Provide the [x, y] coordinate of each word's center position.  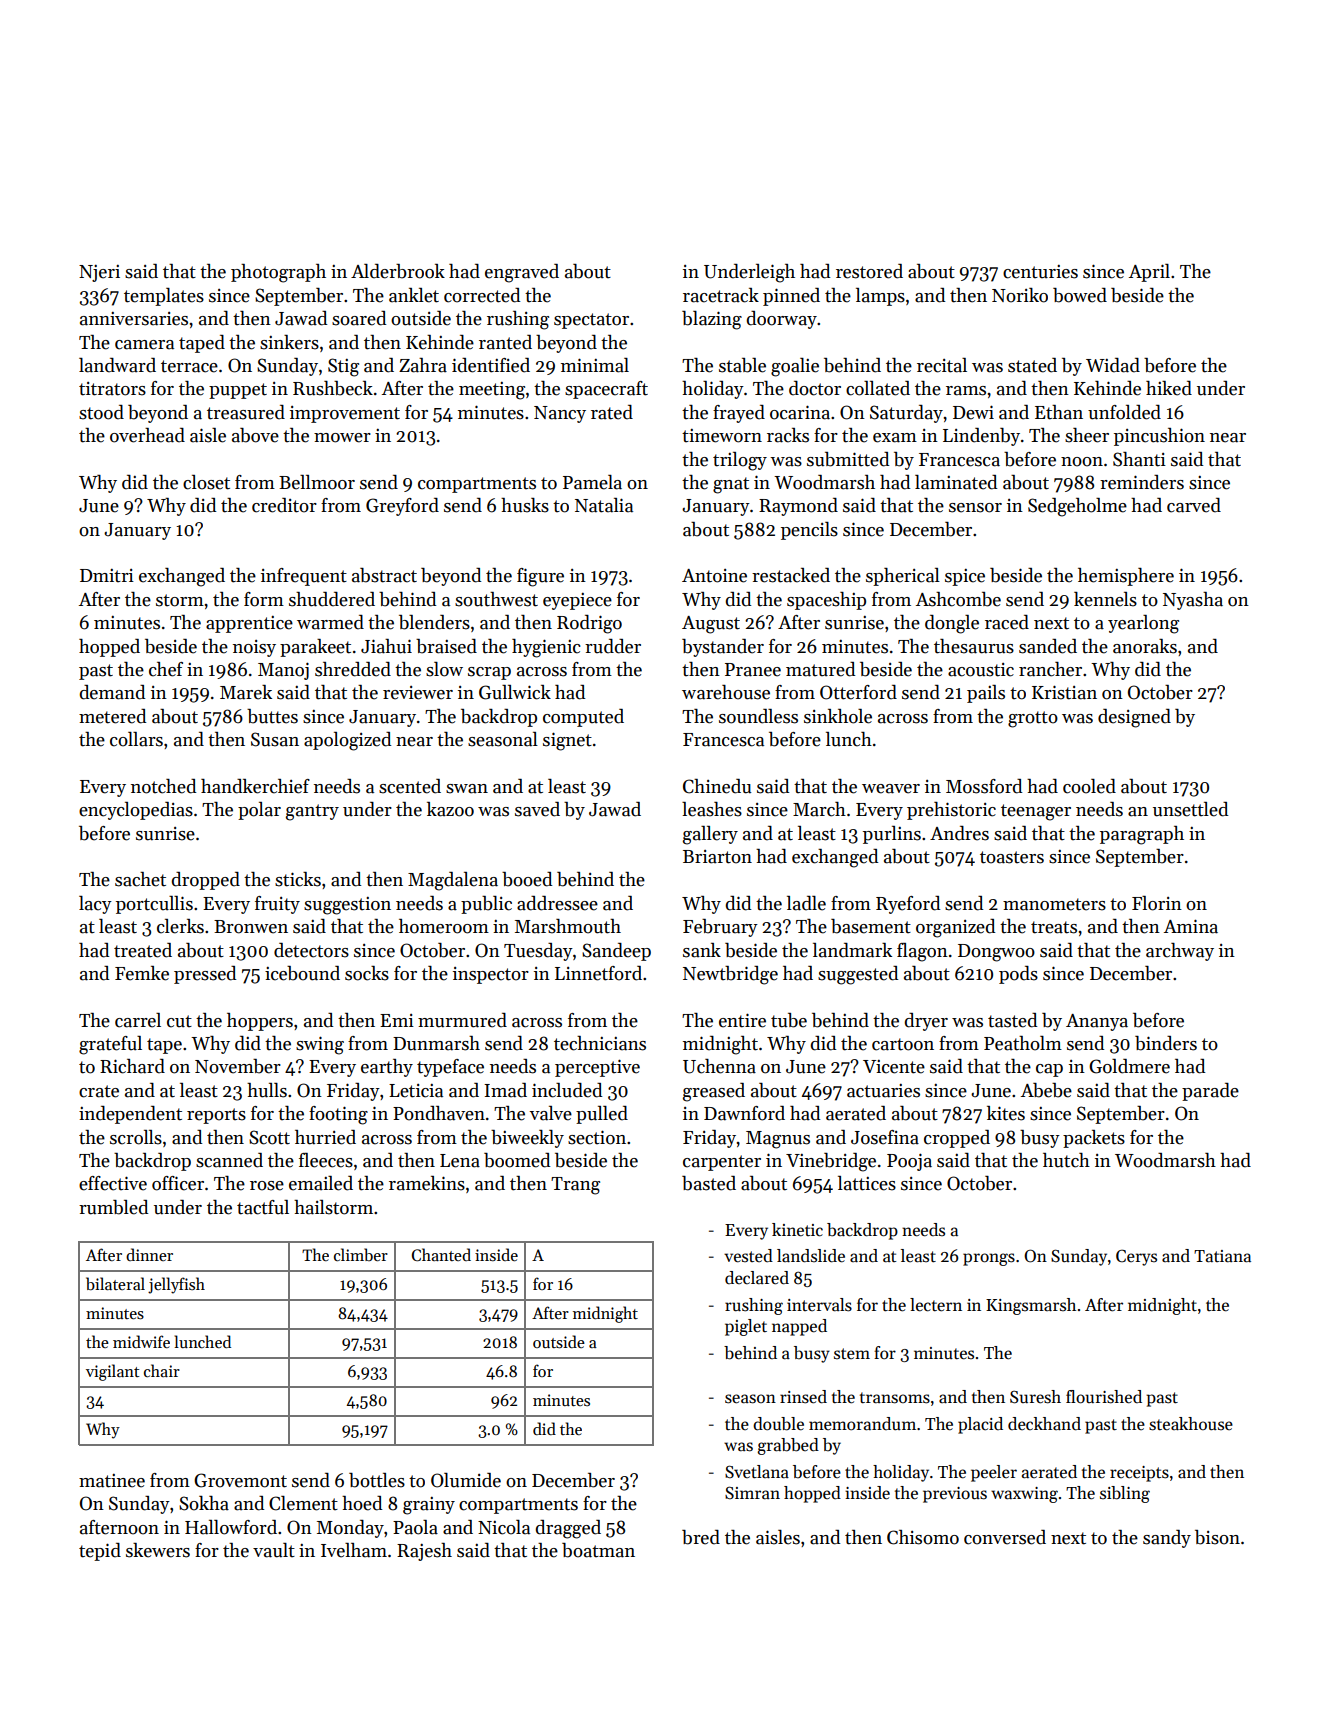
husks [525, 505]
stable [742, 365]
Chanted [441, 1255]
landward [117, 365]
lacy [95, 905]
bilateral [115, 1284]
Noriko [1020, 295]
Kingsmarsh [1031, 1306]
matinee [112, 1481]
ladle [806, 903]
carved [1194, 505]
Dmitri [107, 576]
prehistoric [951, 811]
